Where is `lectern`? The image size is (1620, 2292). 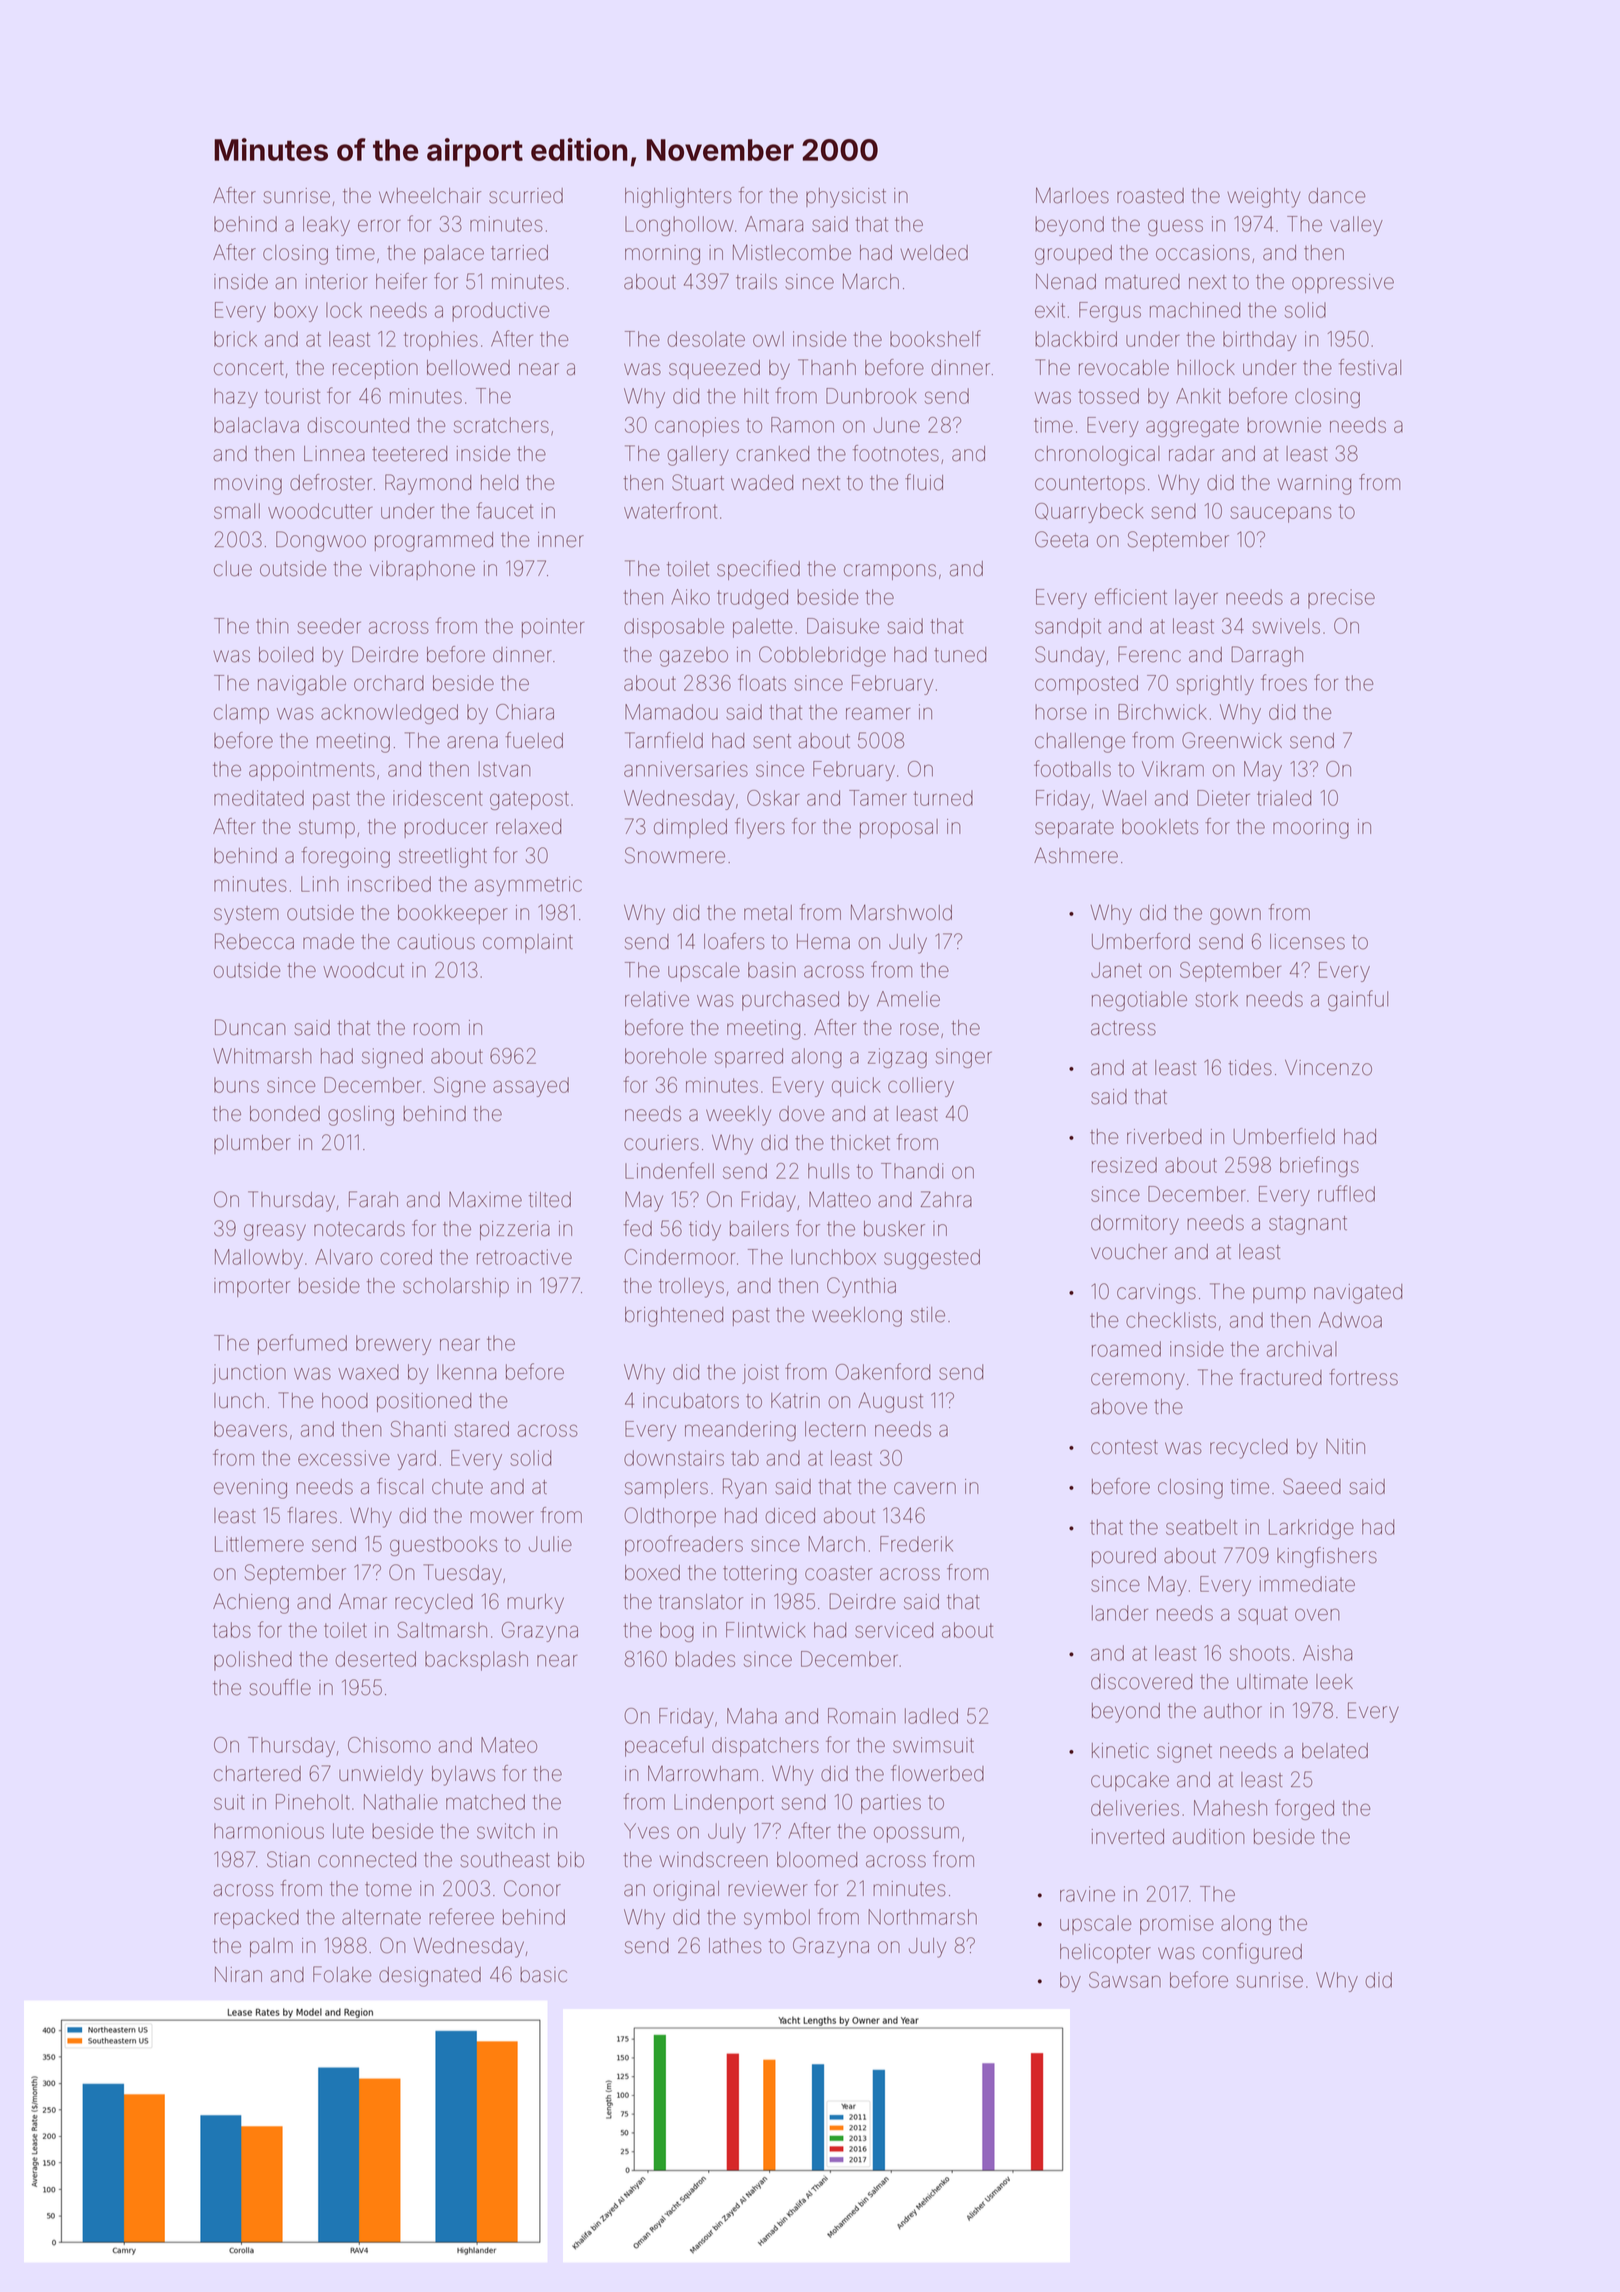 lectern is located at coordinates (835, 1429).
